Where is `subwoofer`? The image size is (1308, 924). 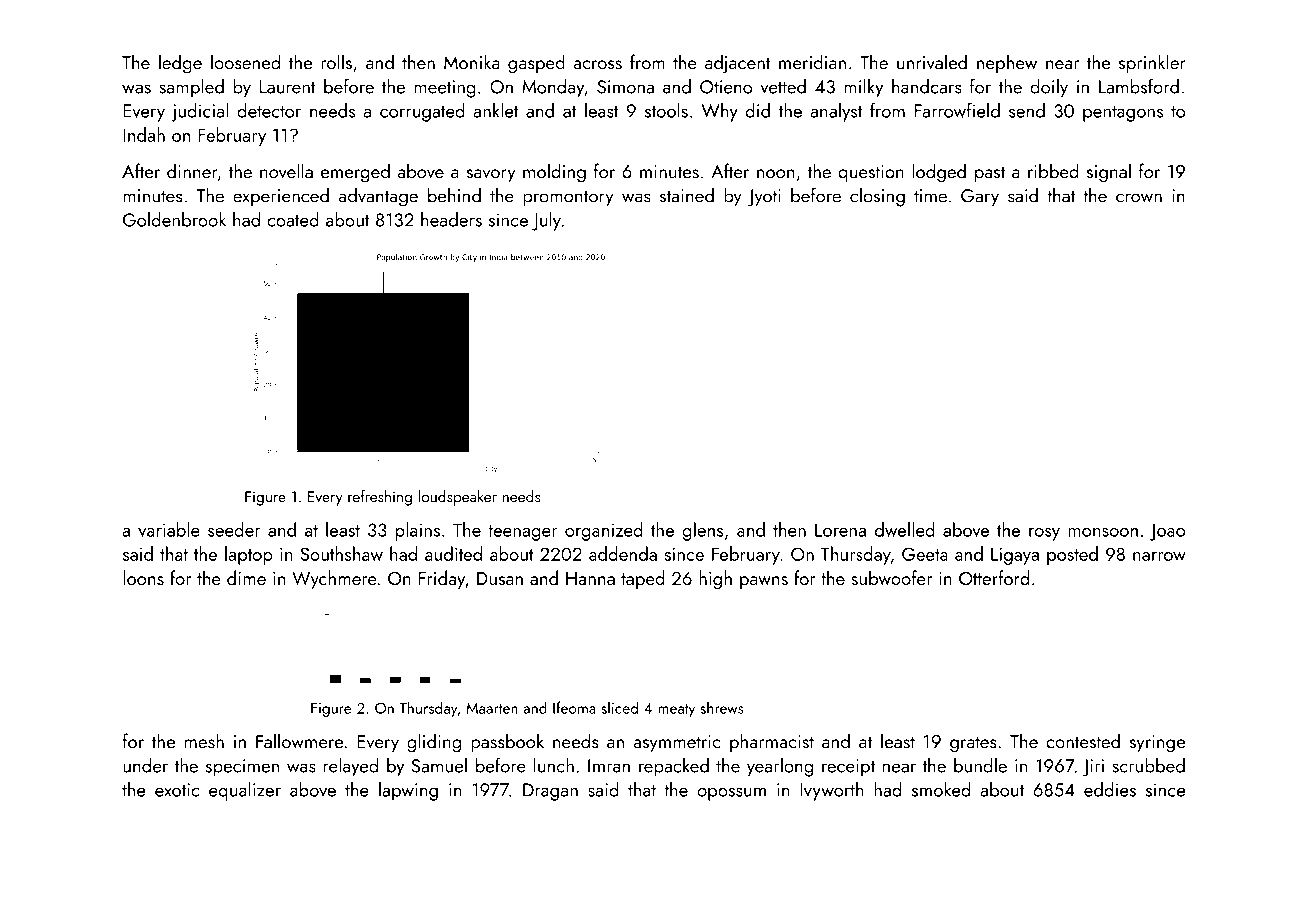 subwoofer is located at coordinates (891, 577).
